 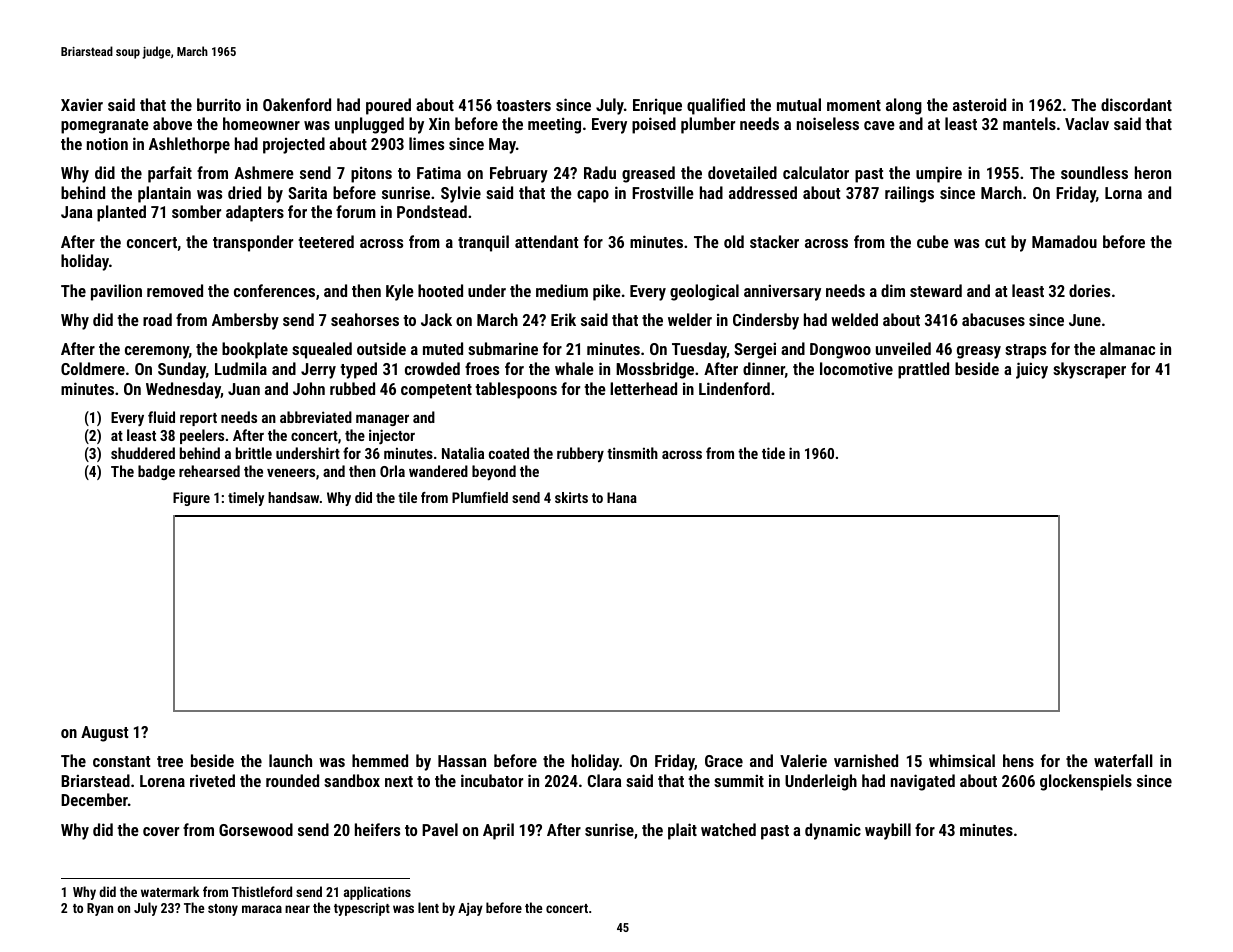 What do you see at coordinates (1153, 172) in the page?
I see `heron` at bounding box center [1153, 172].
